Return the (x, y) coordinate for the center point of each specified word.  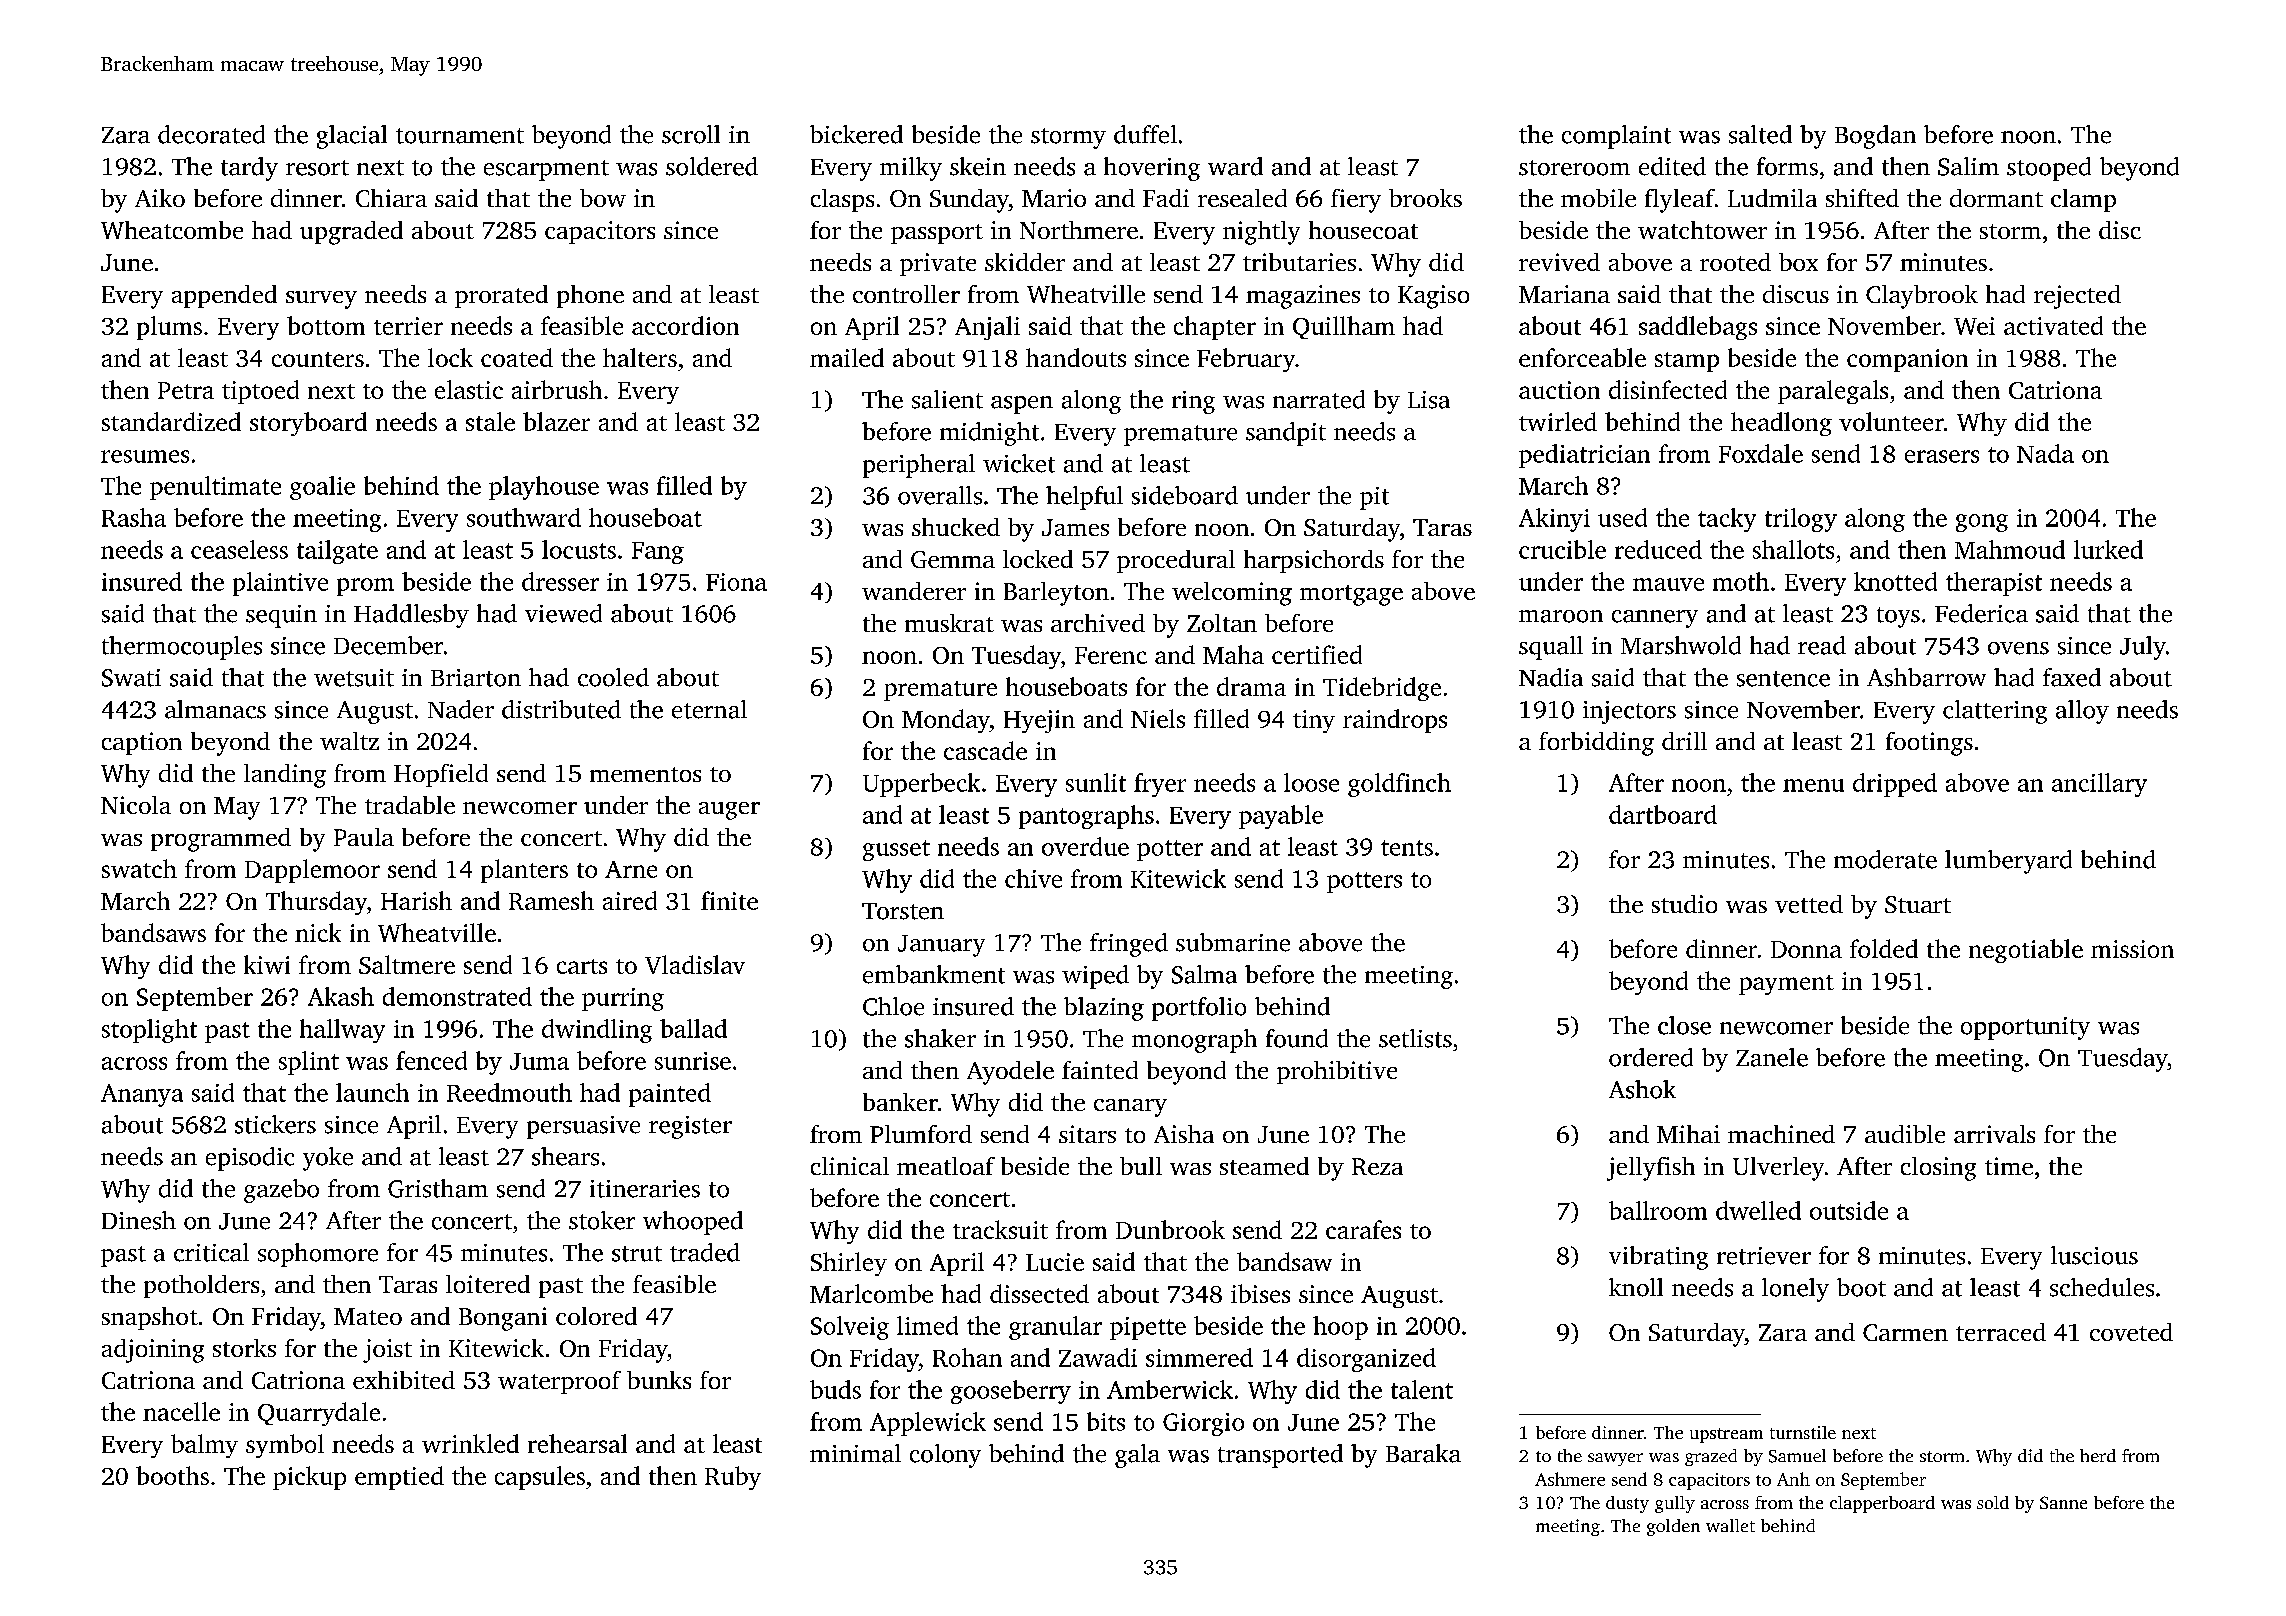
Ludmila (1772, 198)
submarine (1233, 942)
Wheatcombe (172, 230)
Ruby (733, 1478)
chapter (1215, 328)
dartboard (1663, 814)
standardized (171, 421)
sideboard (1185, 495)
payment (1786, 985)
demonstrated (457, 996)
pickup (309, 1478)
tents (1407, 848)
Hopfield (441, 775)
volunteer (1891, 421)
